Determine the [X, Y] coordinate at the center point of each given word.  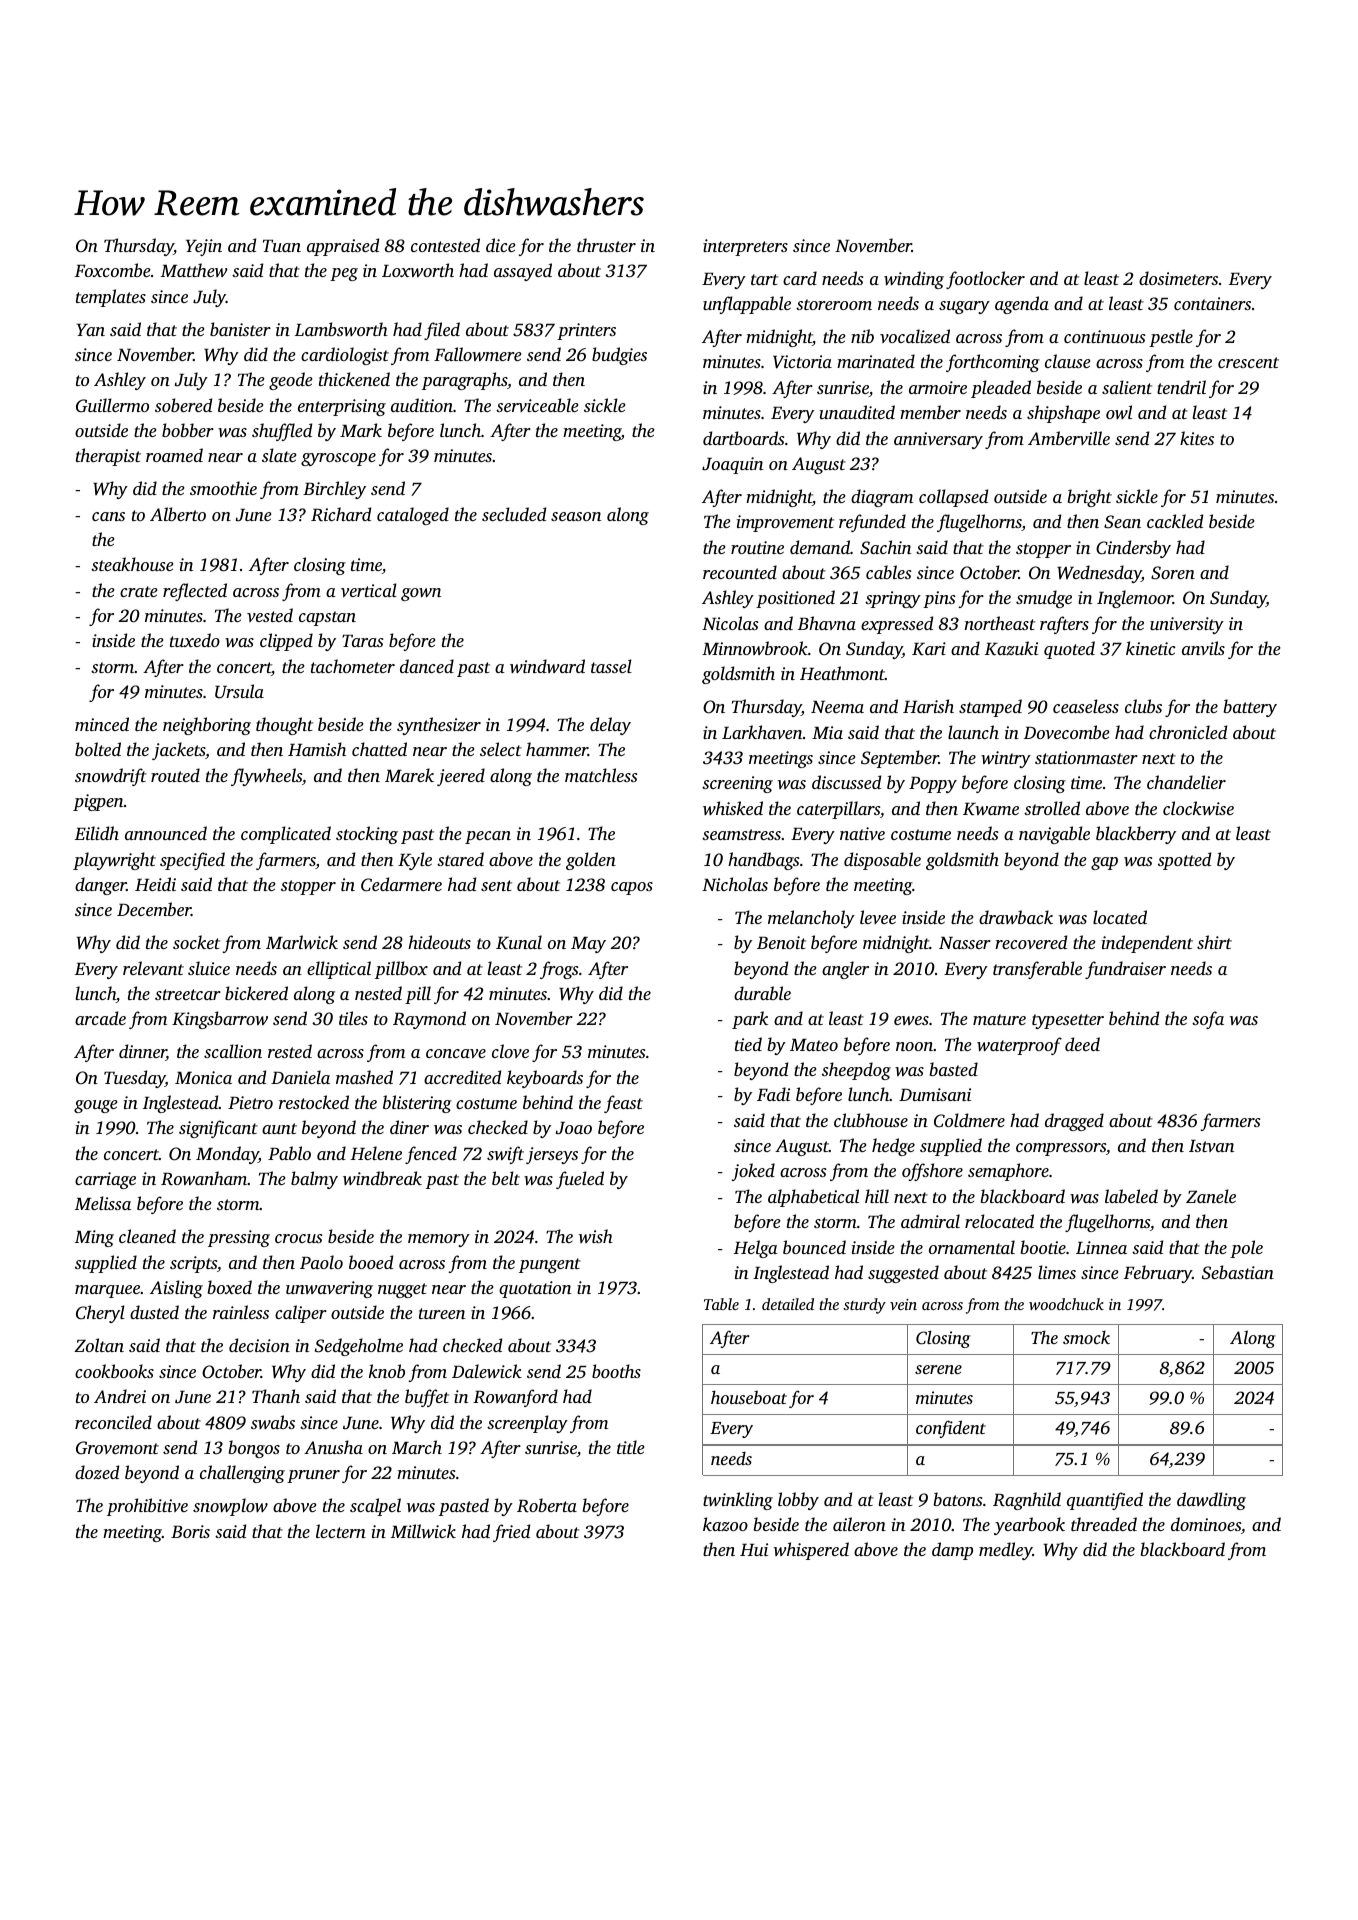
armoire [938, 387]
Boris [190, 1531]
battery [1250, 708]
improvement [785, 523]
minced [102, 724]
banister [240, 329]
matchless [601, 775]
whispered [811, 1551]
